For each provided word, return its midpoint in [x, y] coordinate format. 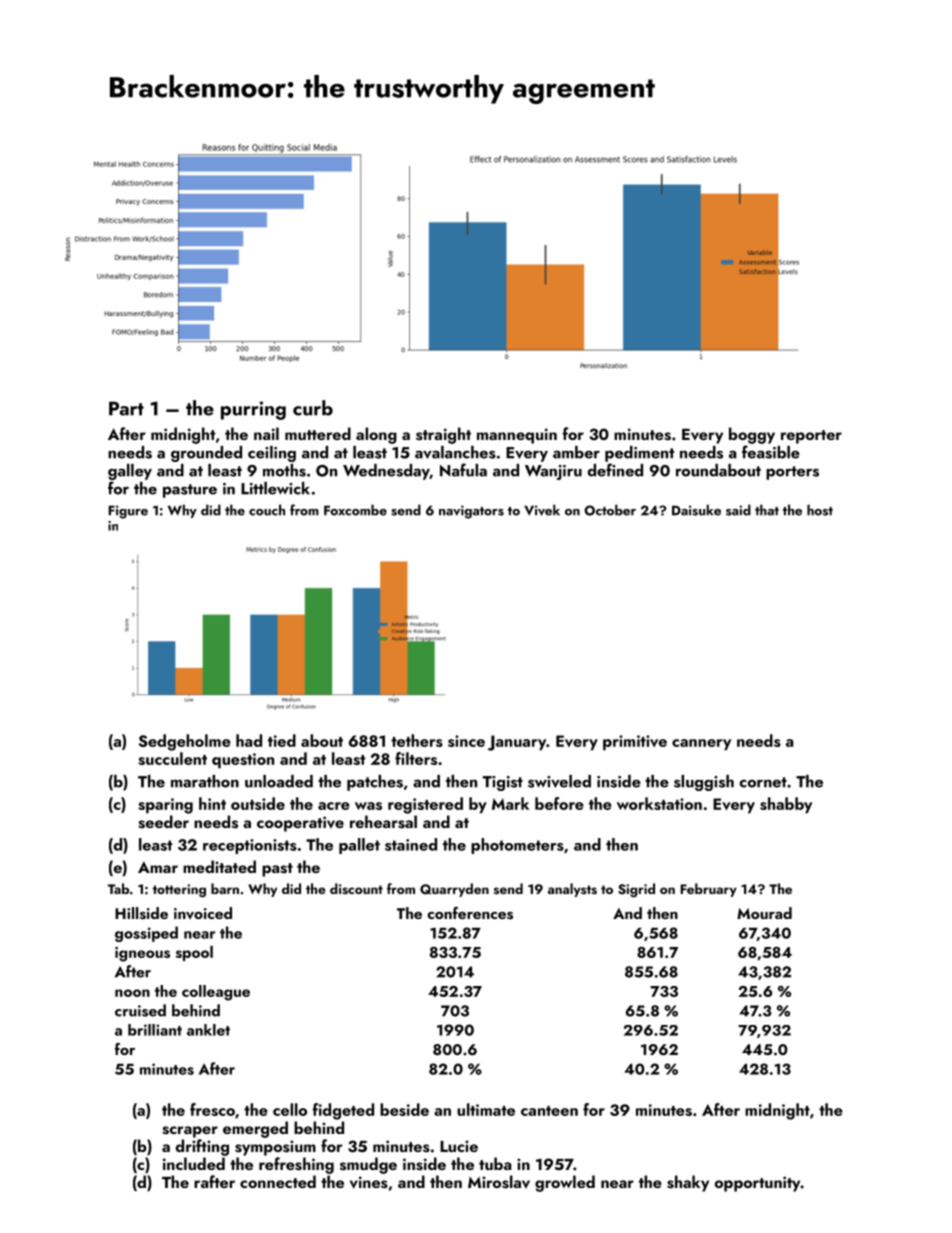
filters [416, 758]
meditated [219, 866]
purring [253, 410]
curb [313, 408]
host [820, 510]
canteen [549, 1111]
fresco [212, 1109]
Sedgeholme [184, 742]
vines [369, 1182]
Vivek [542, 510]
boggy [752, 435]
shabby [786, 805]
